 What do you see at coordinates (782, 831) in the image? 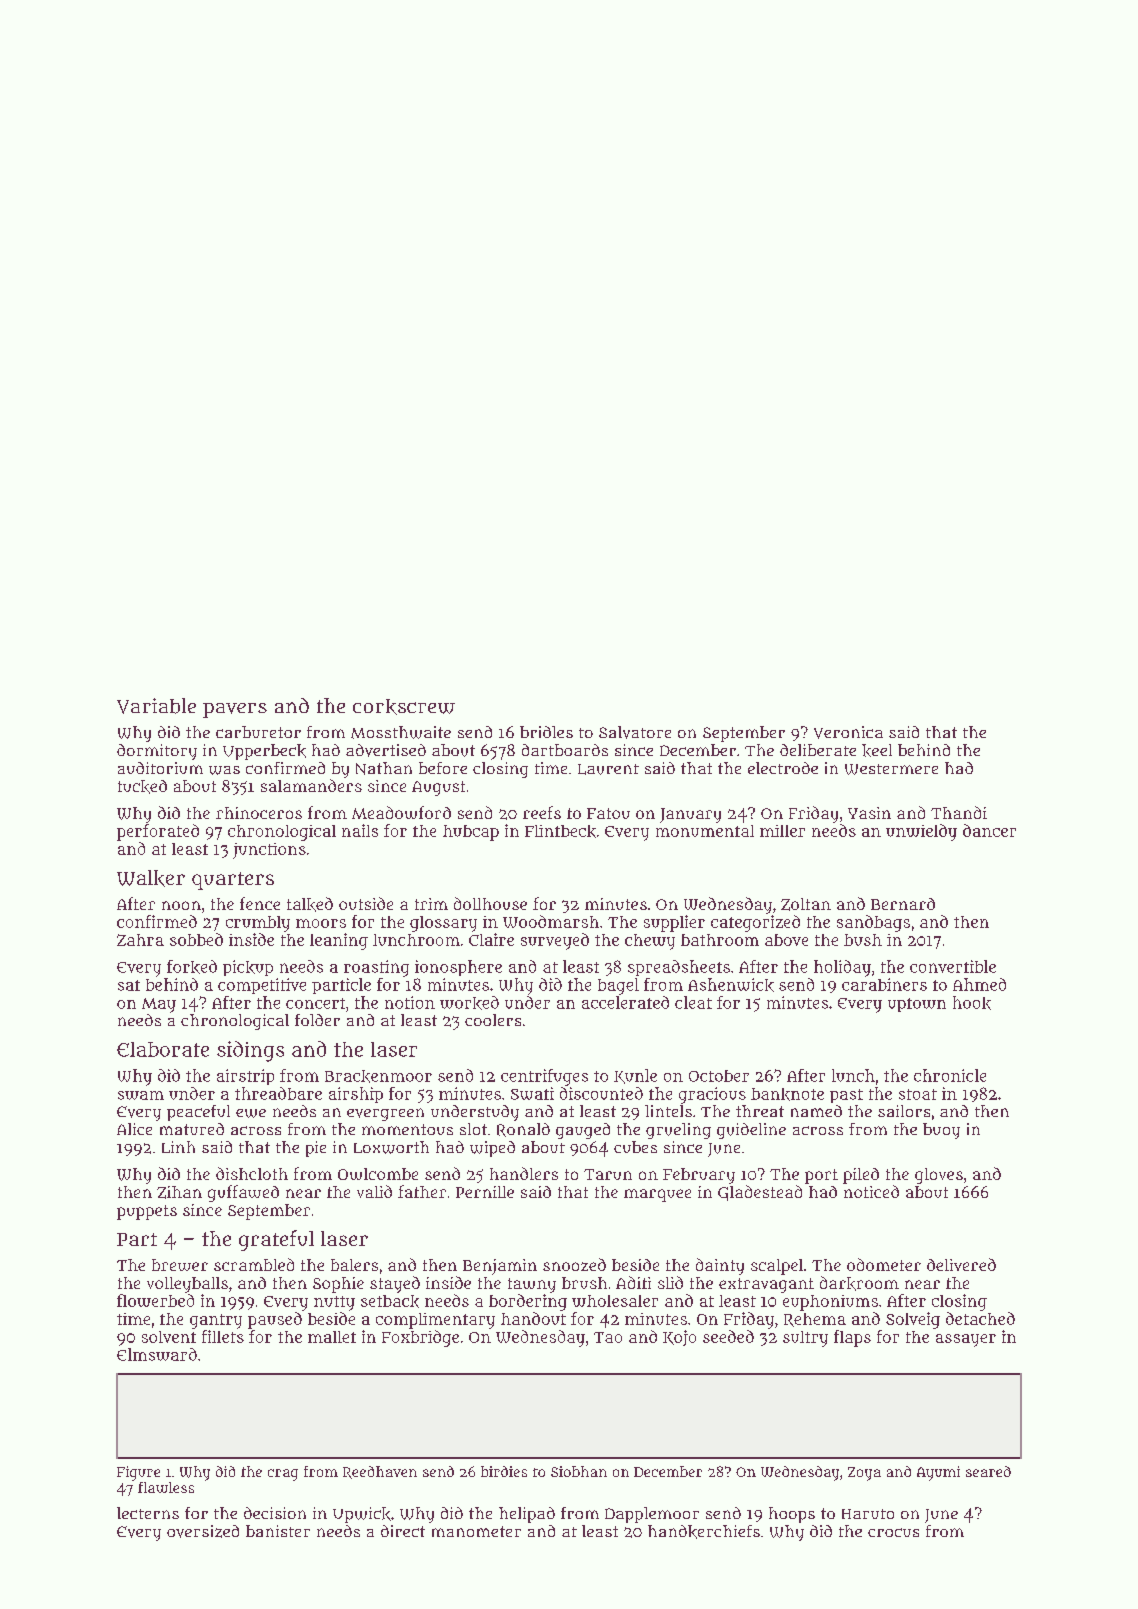
I see `miller` at bounding box center [782, 831].
